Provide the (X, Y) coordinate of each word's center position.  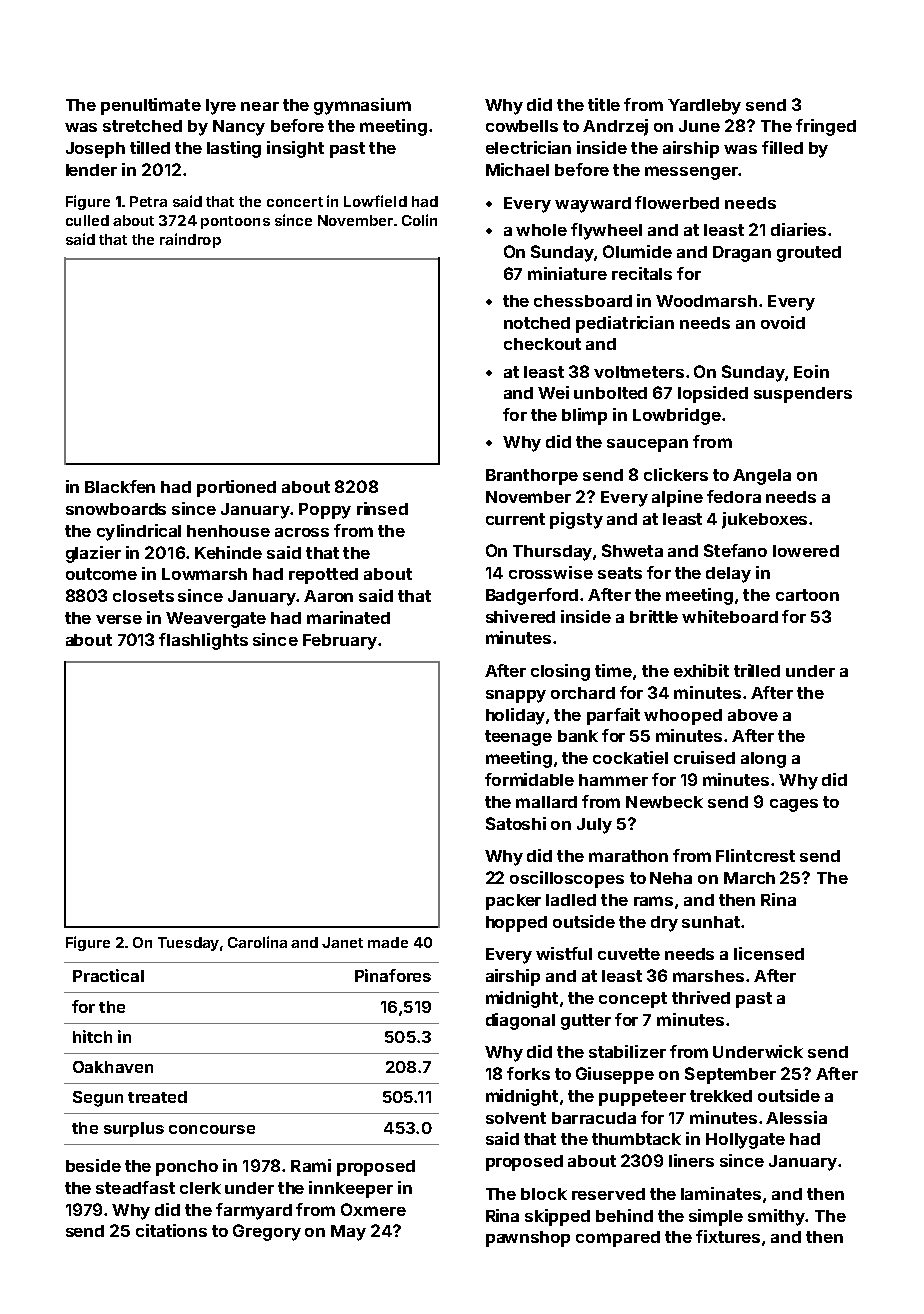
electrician (528, 147)
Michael (517, 169)
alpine (677, 498)
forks (528, 1073)
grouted (809, 254)
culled (87, 220)
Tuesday (188, 944)
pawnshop (528, 1239)
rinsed (382, 508)
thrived (701, 997)
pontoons (235, 222)
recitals (642, 273)
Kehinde (228, 552)
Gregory (267, 1232)
